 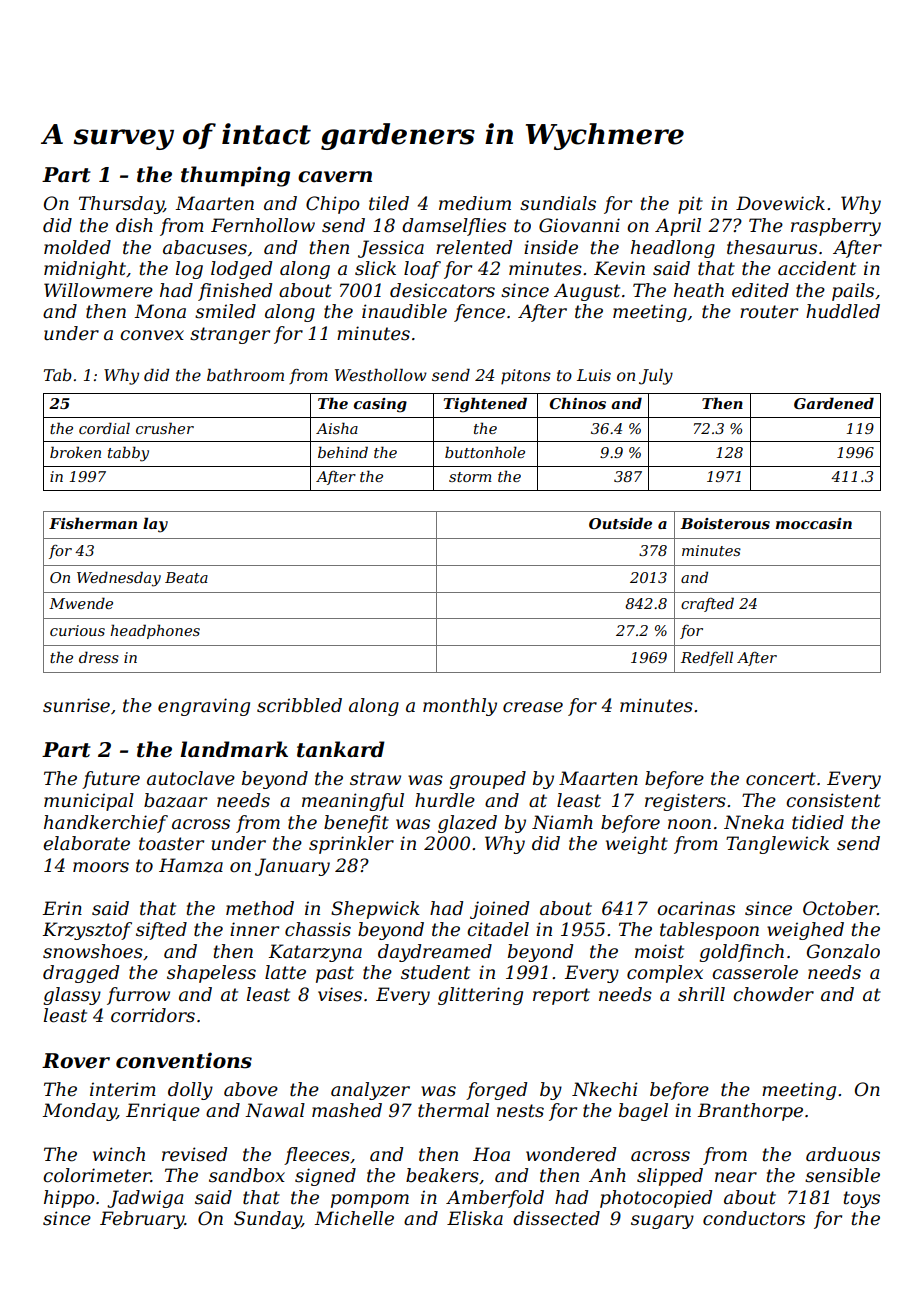 What do you see at coordinates (81, 974) in the document?
I see `dragged` at bounding box center [81, 974].
